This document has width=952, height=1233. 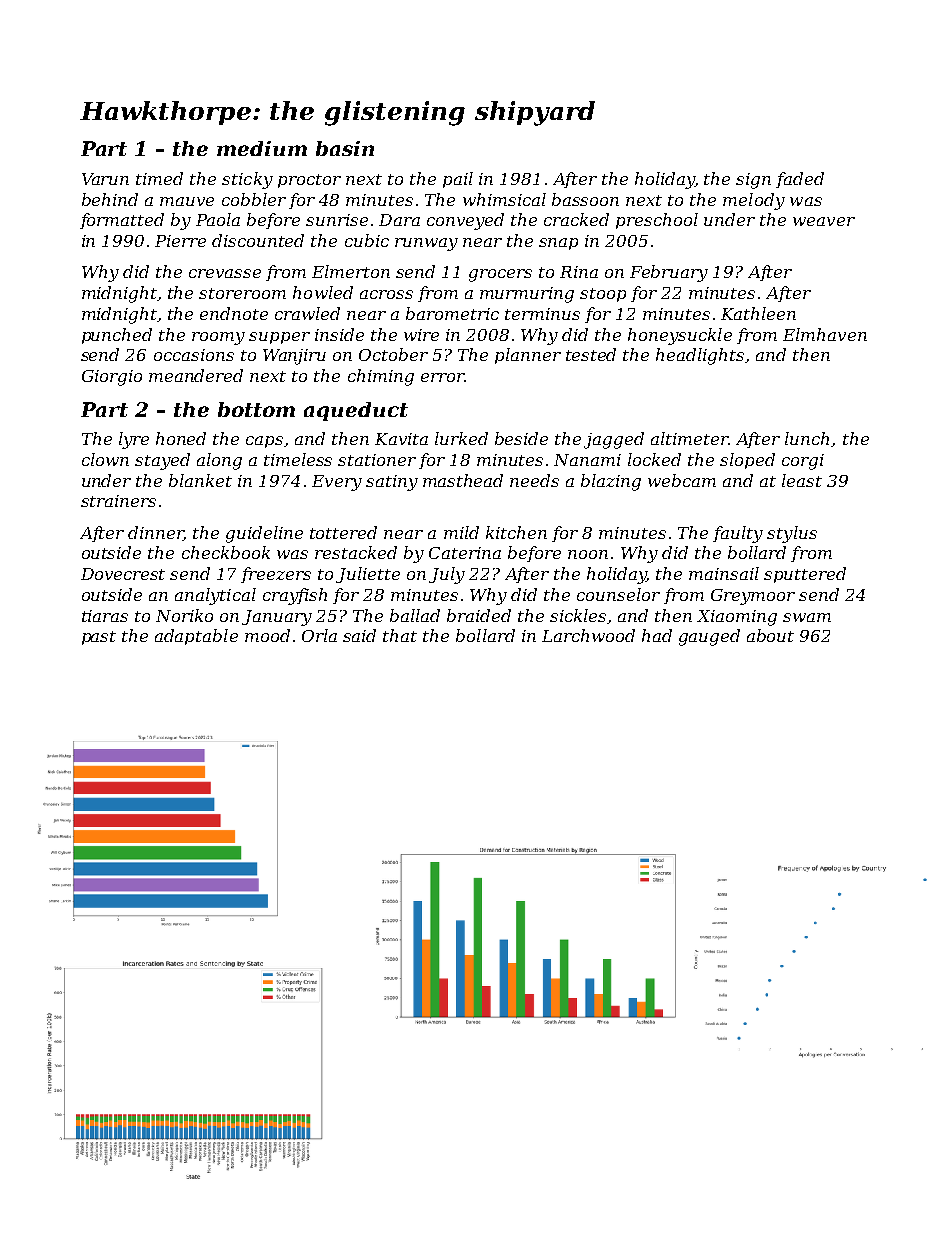 I want to click on Dara, so click(x=399, y=220).
